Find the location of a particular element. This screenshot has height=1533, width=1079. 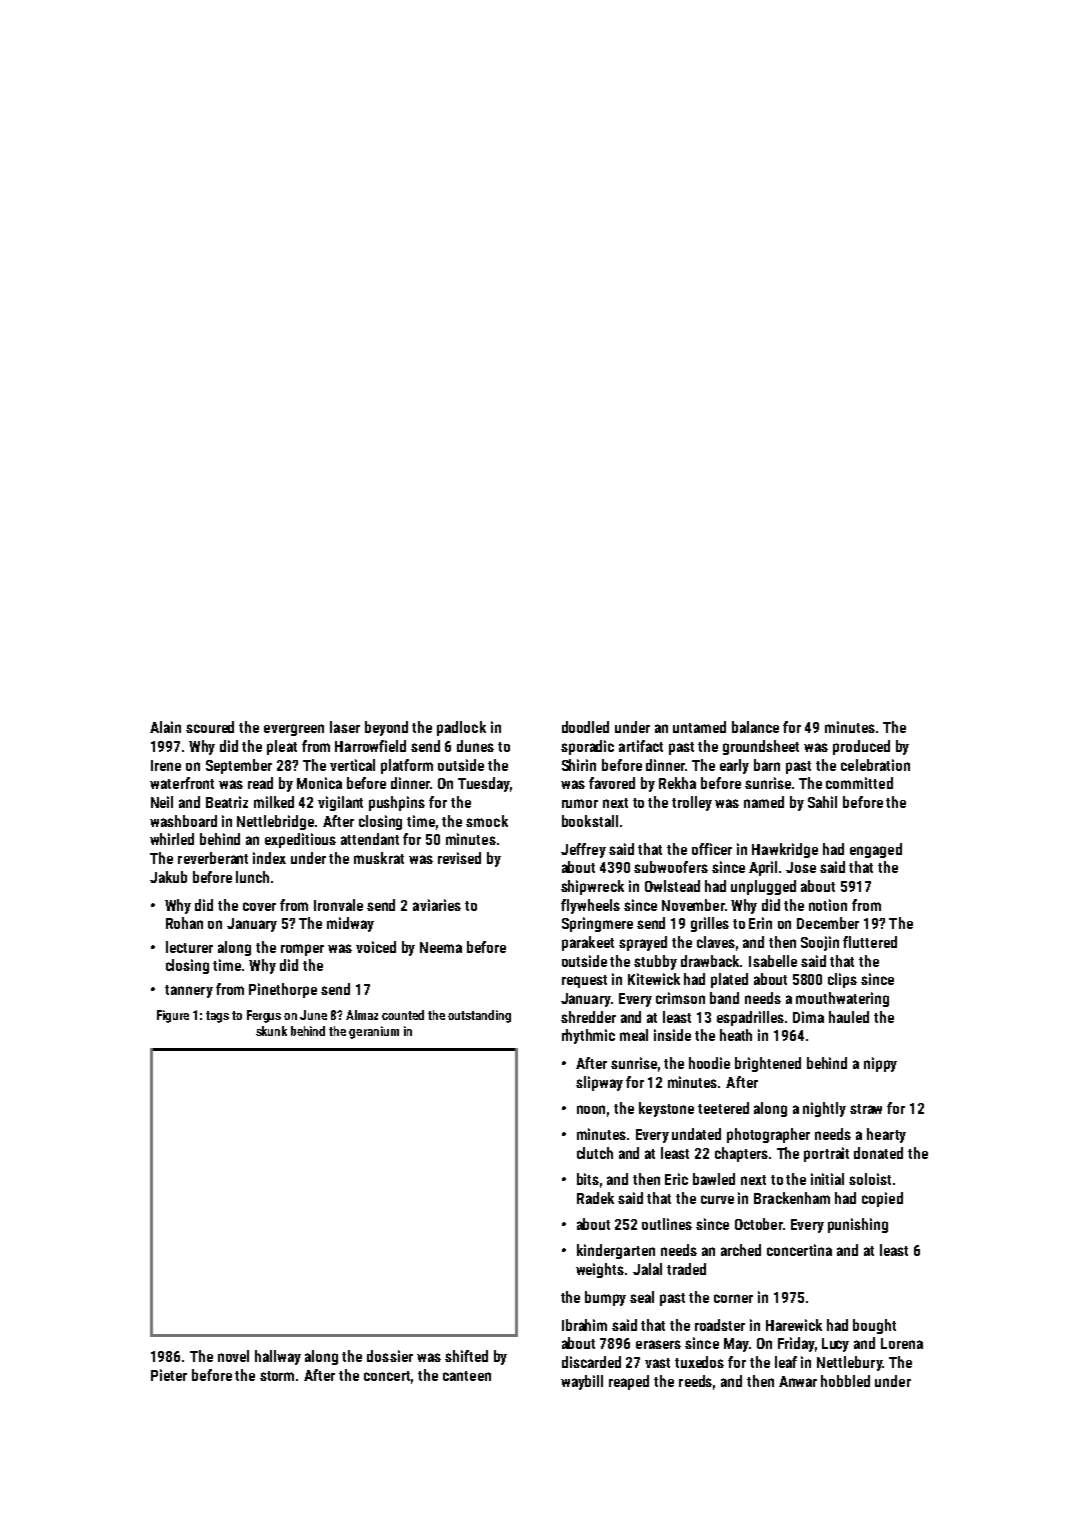

crimson is located at coordinates (680, 998).
